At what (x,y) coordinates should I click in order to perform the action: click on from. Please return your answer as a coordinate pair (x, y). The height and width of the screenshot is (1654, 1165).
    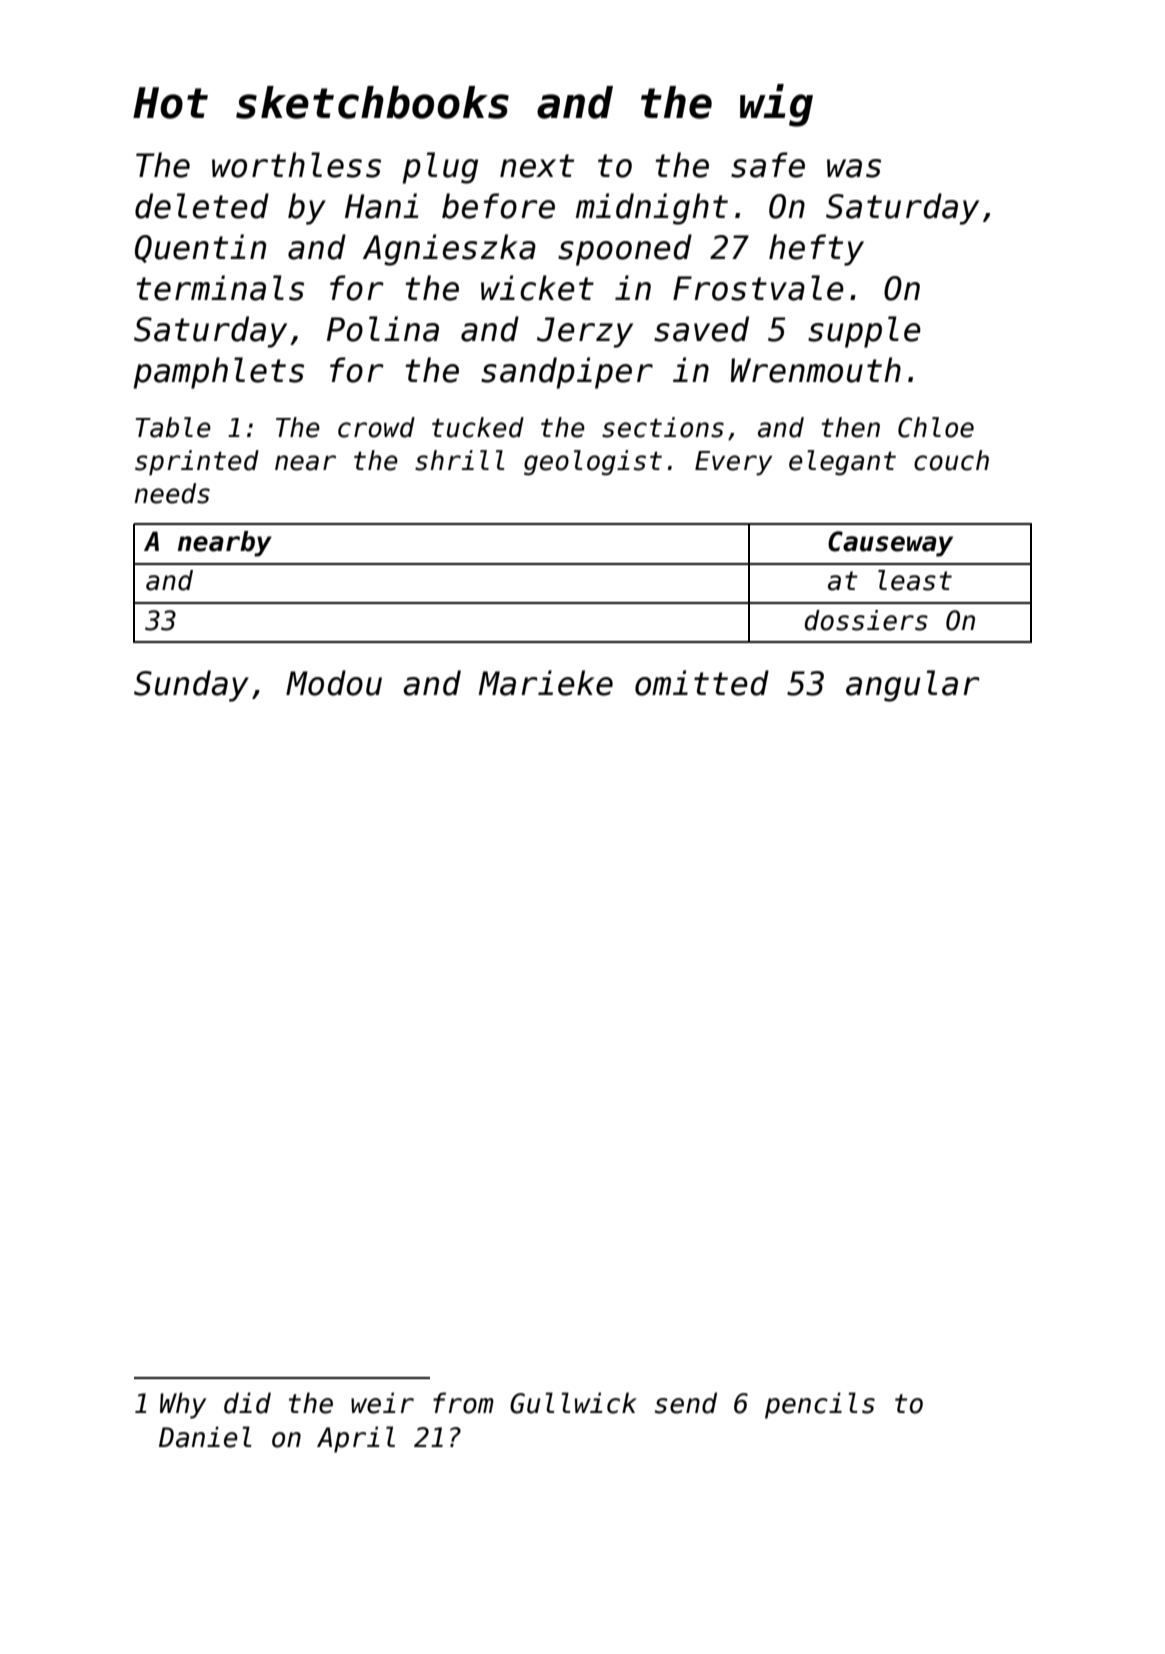
    Looking at the image, I should click on (463, 1403).
